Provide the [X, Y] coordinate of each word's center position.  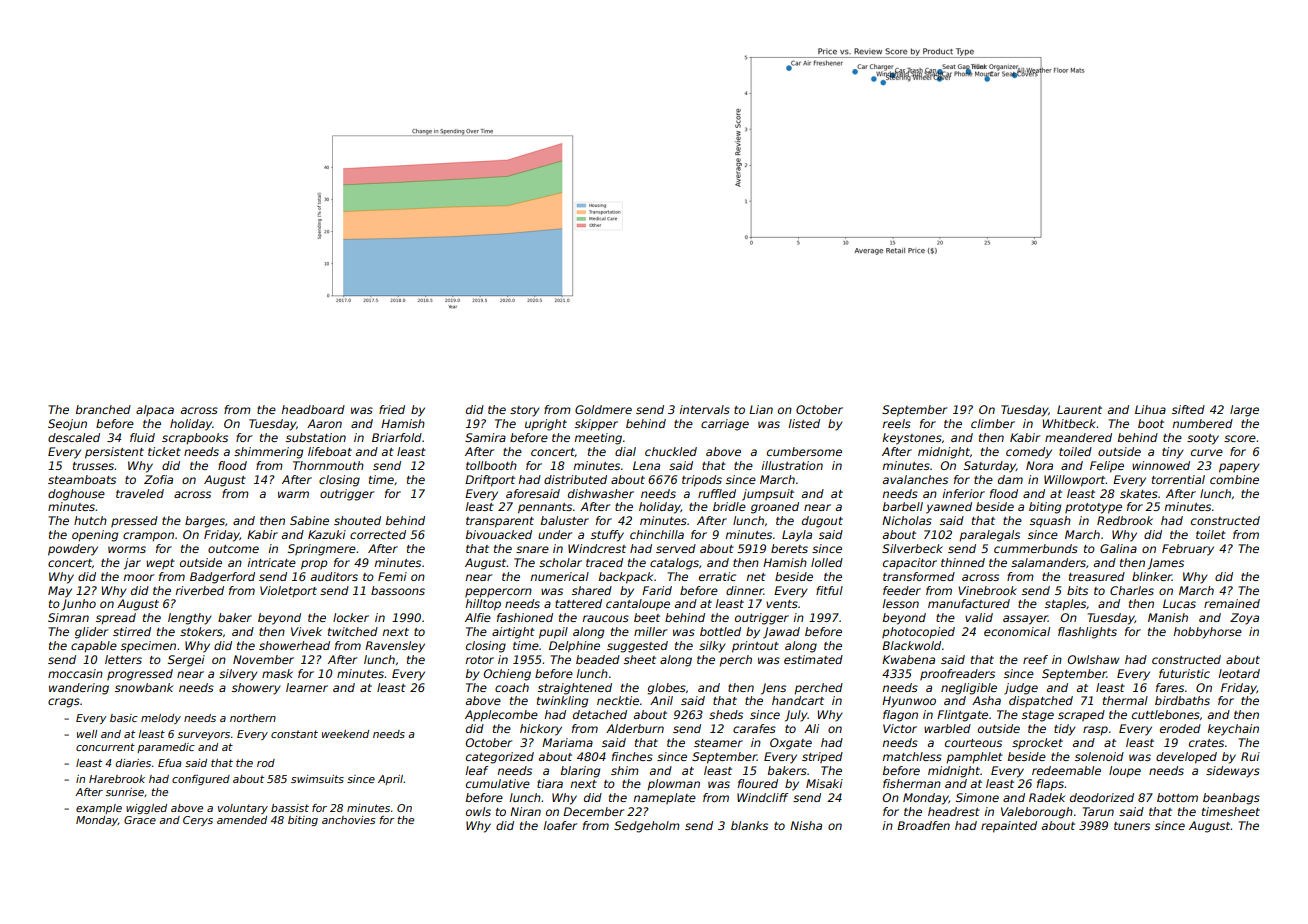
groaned [775, 508]
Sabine [309, 520]
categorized [500, 758]
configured [201, 780]
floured [758, 783]
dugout [822, 522]
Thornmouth [328, 465]
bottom [1177, 797]
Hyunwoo [909, 702]
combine [1234, 479]
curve [1207, 452]
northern [253, 718]
